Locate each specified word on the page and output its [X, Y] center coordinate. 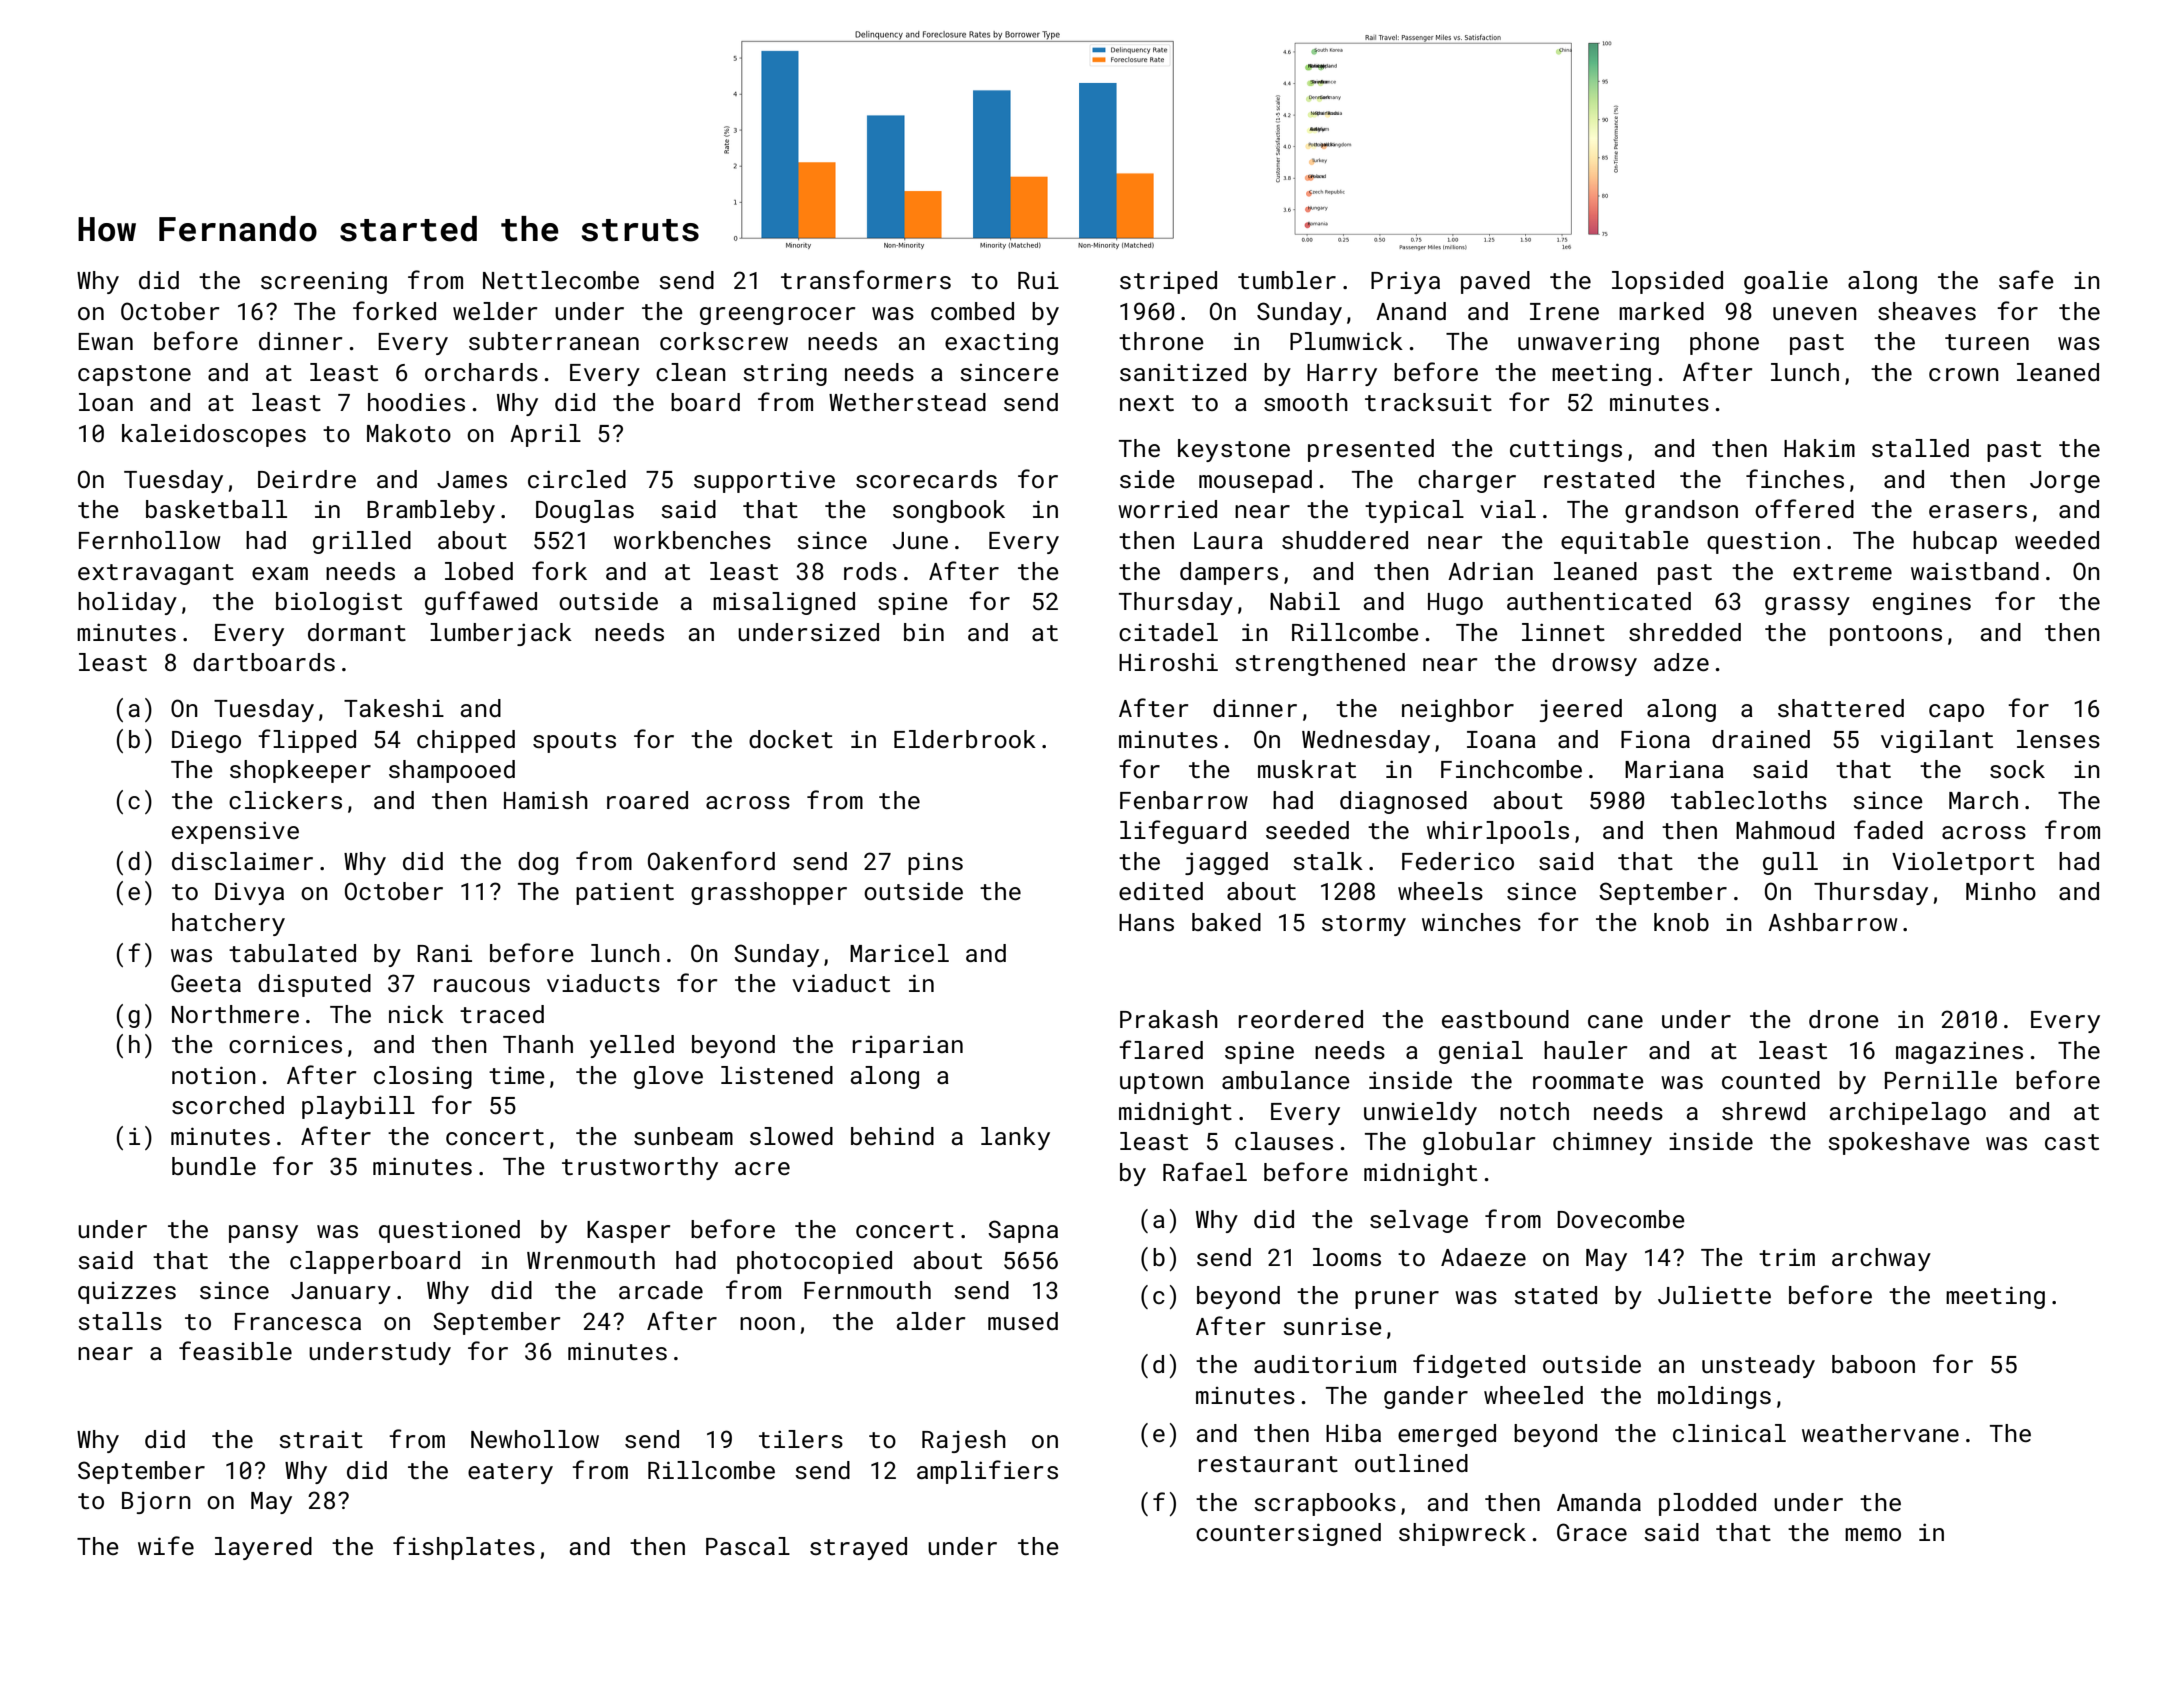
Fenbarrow [1184, 800]
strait [321, 1439]
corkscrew [724, 341]
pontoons [1886, 635]
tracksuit [1428, 402]
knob [1681, 922]
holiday [127, 603]
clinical [1729, 1433]
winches [1471, 922]
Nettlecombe [561, 280]
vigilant [1937, 741]
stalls [120, 1321]
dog [538, 863]
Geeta [206, 983]
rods [870, 571]
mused [1023, 1321]
